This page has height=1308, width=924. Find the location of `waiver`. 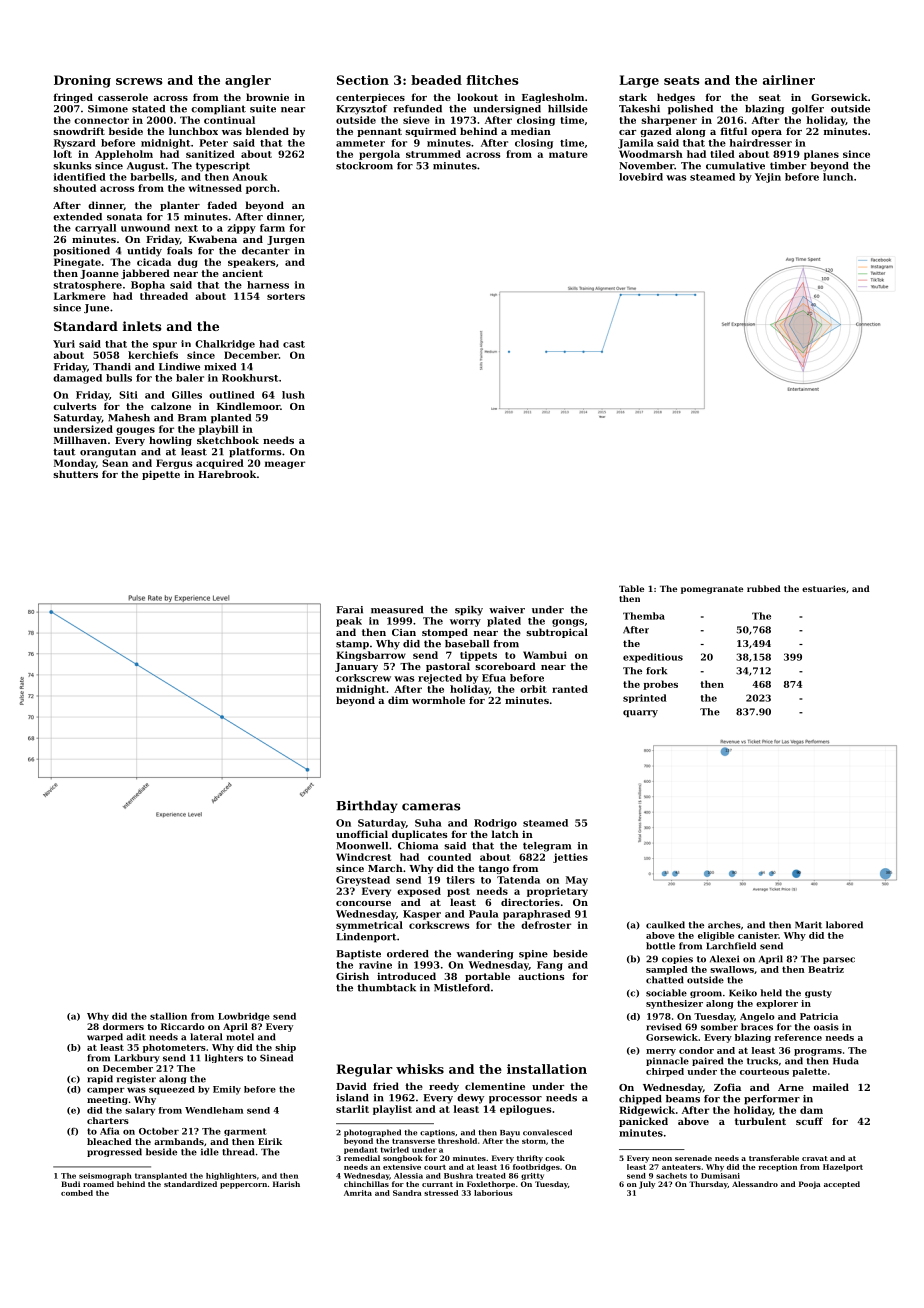

waiver is located at coordinates (507, 610).
